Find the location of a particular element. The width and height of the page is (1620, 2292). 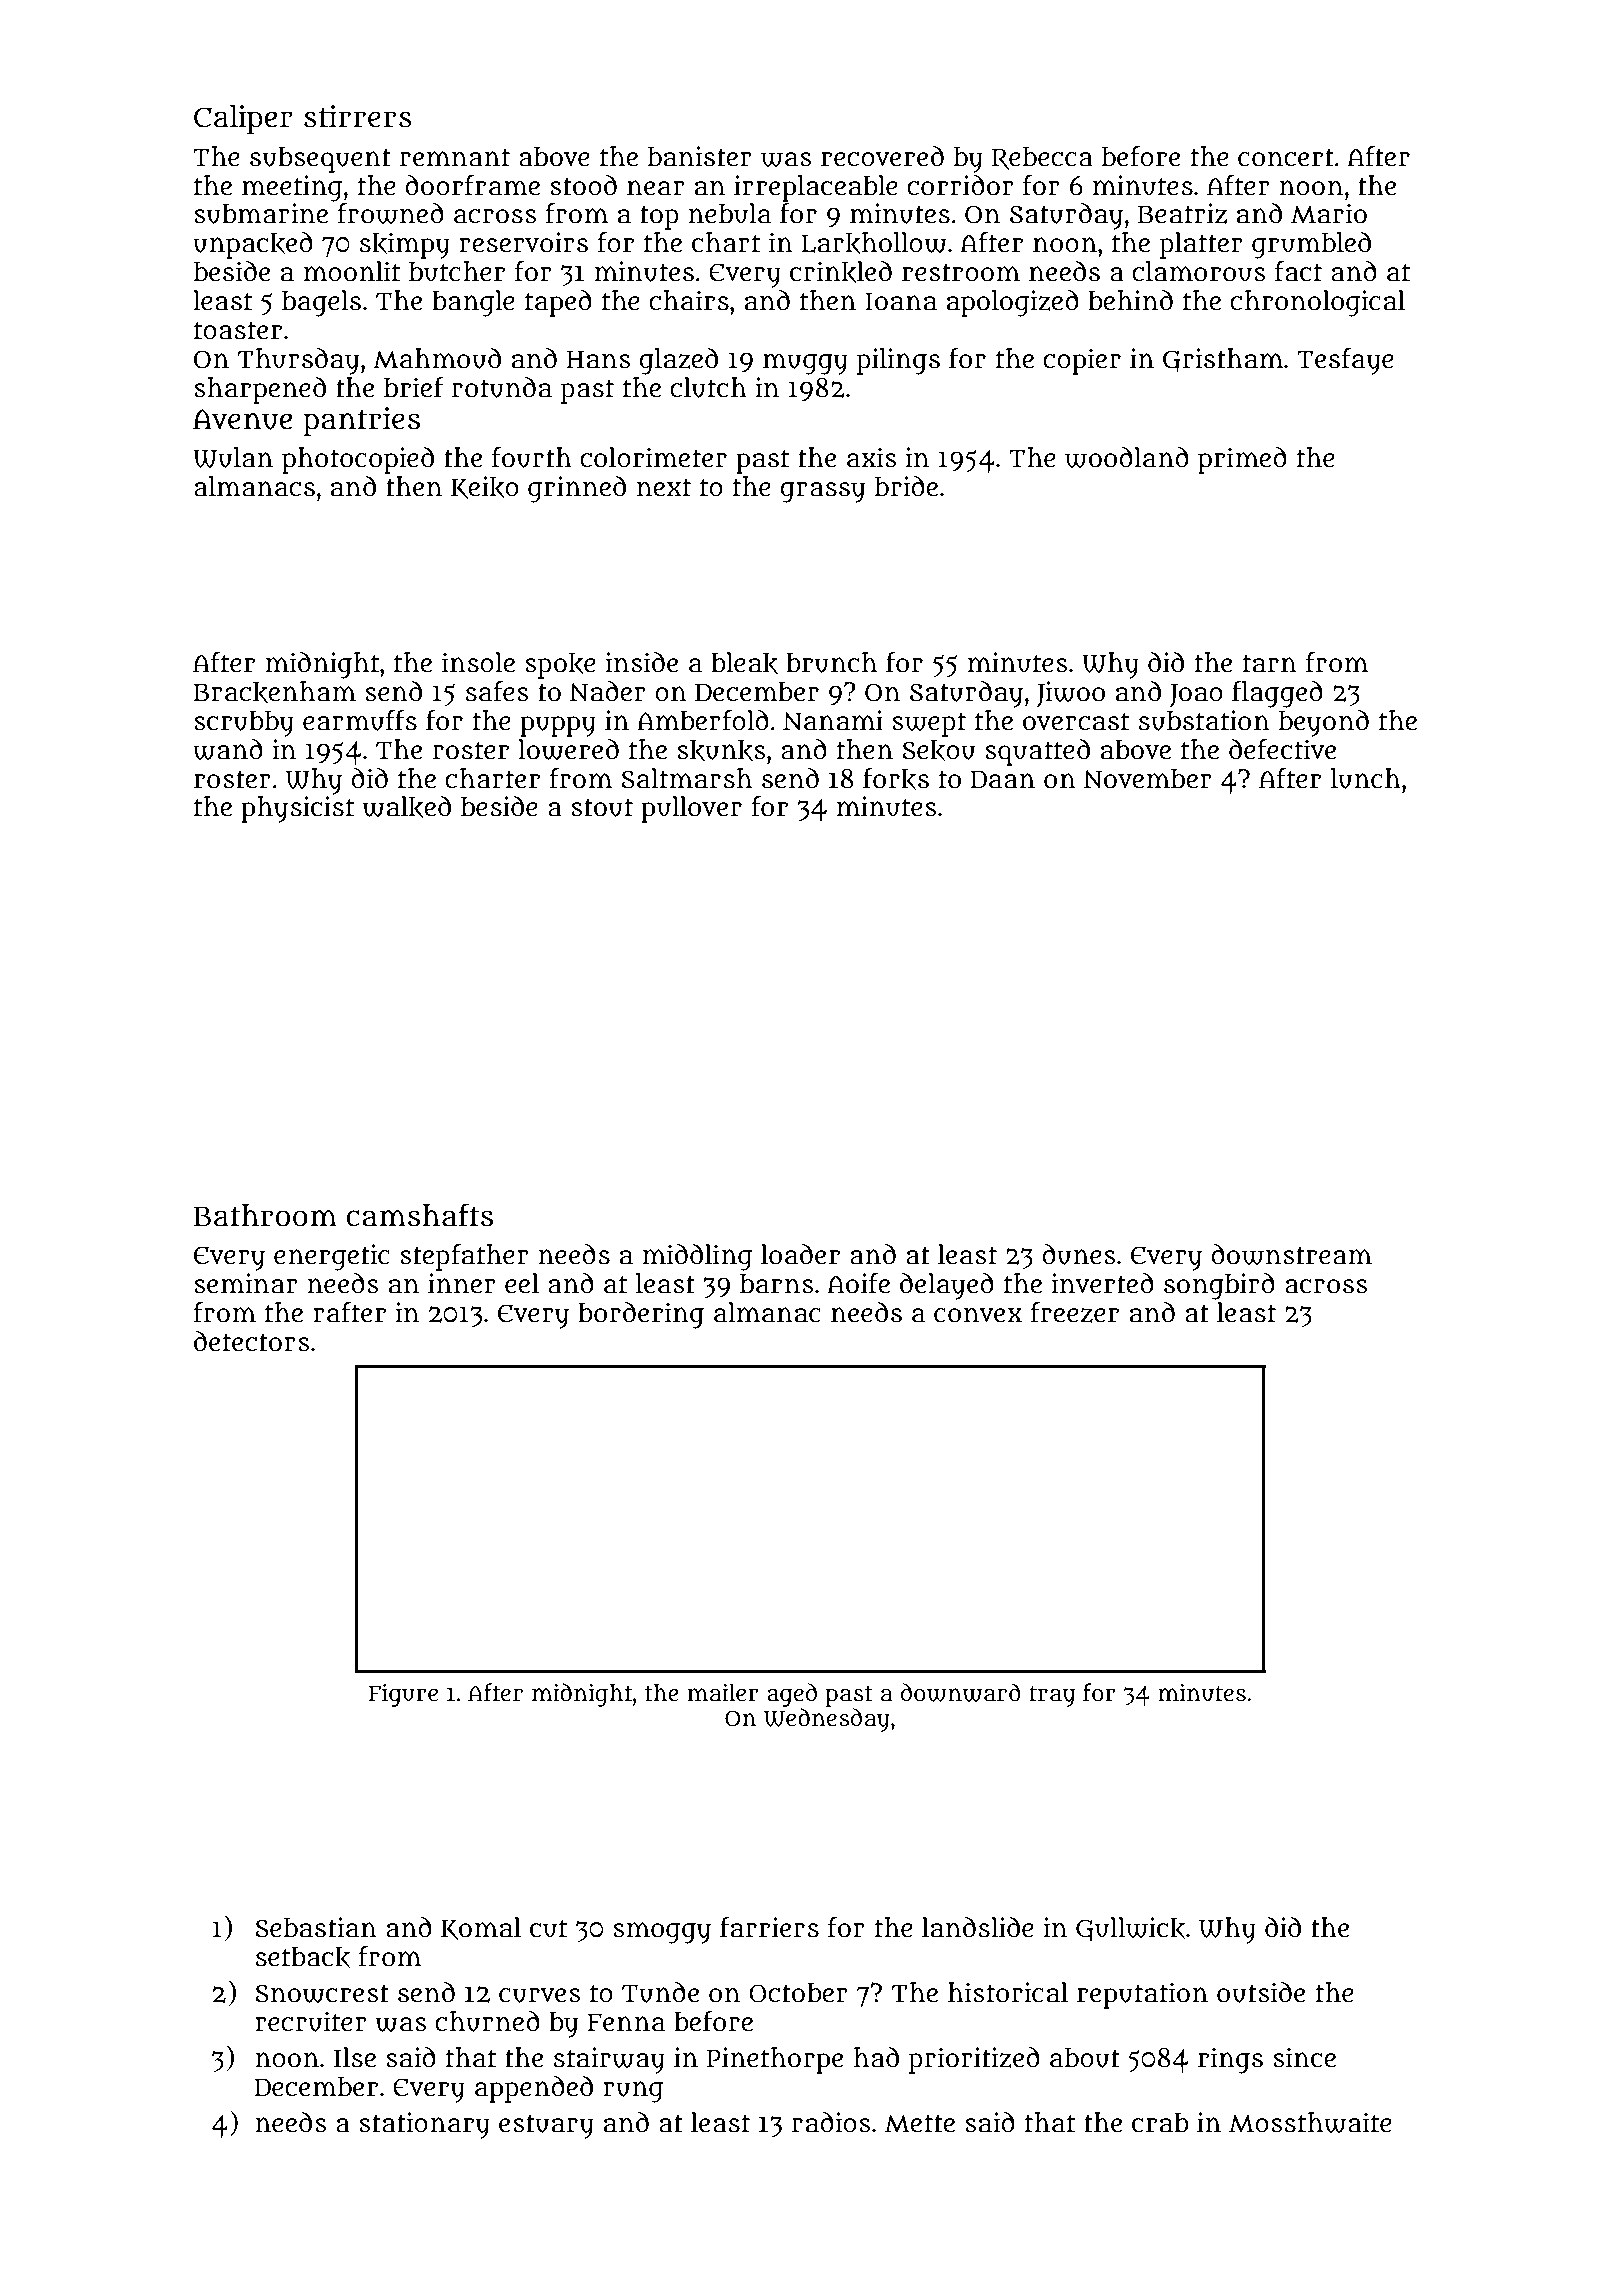

stirrers is located at coordinates (358, 116).
